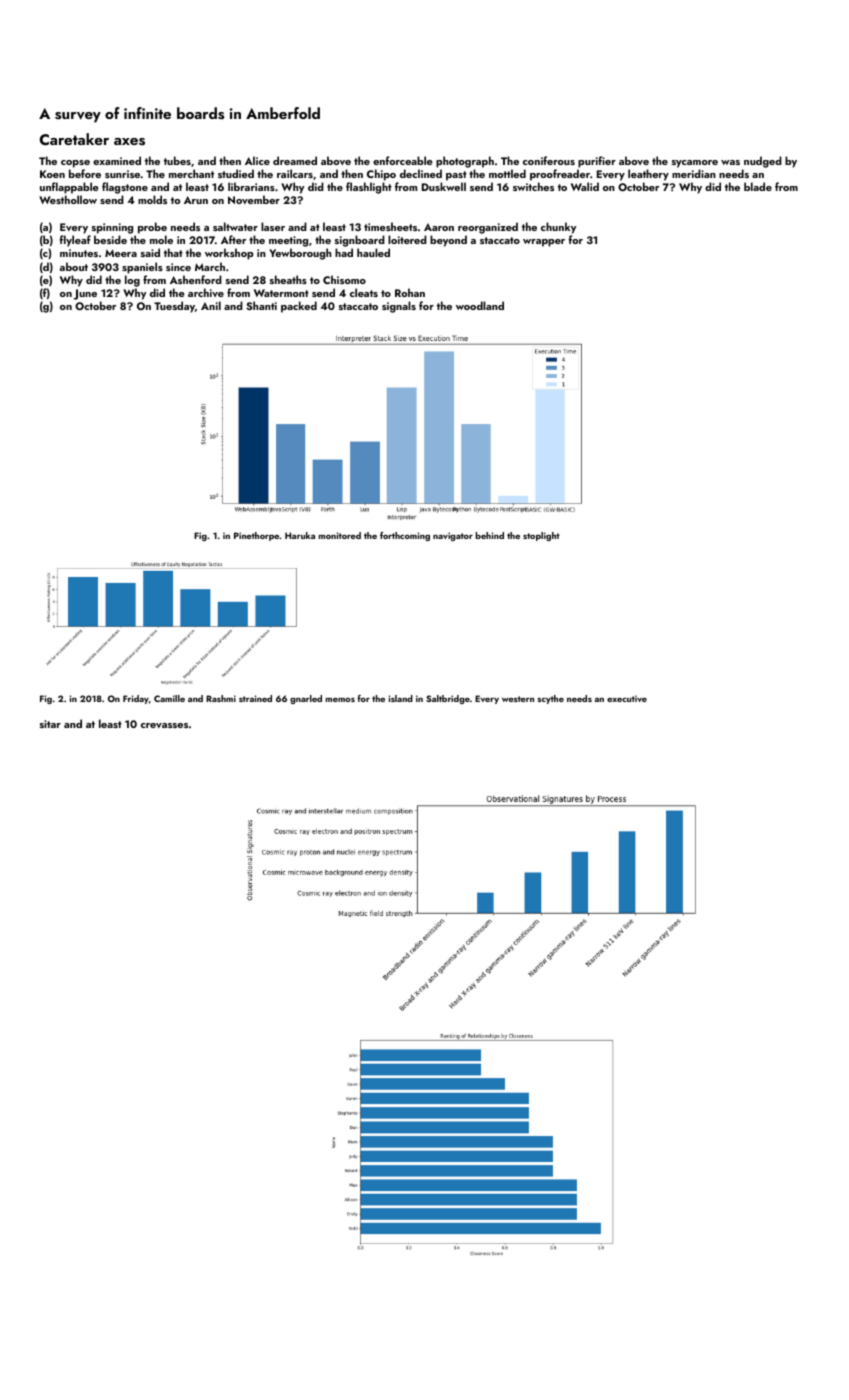 This screenshot has width=849, height=1400. I want to click on western, so click(518, 699).
